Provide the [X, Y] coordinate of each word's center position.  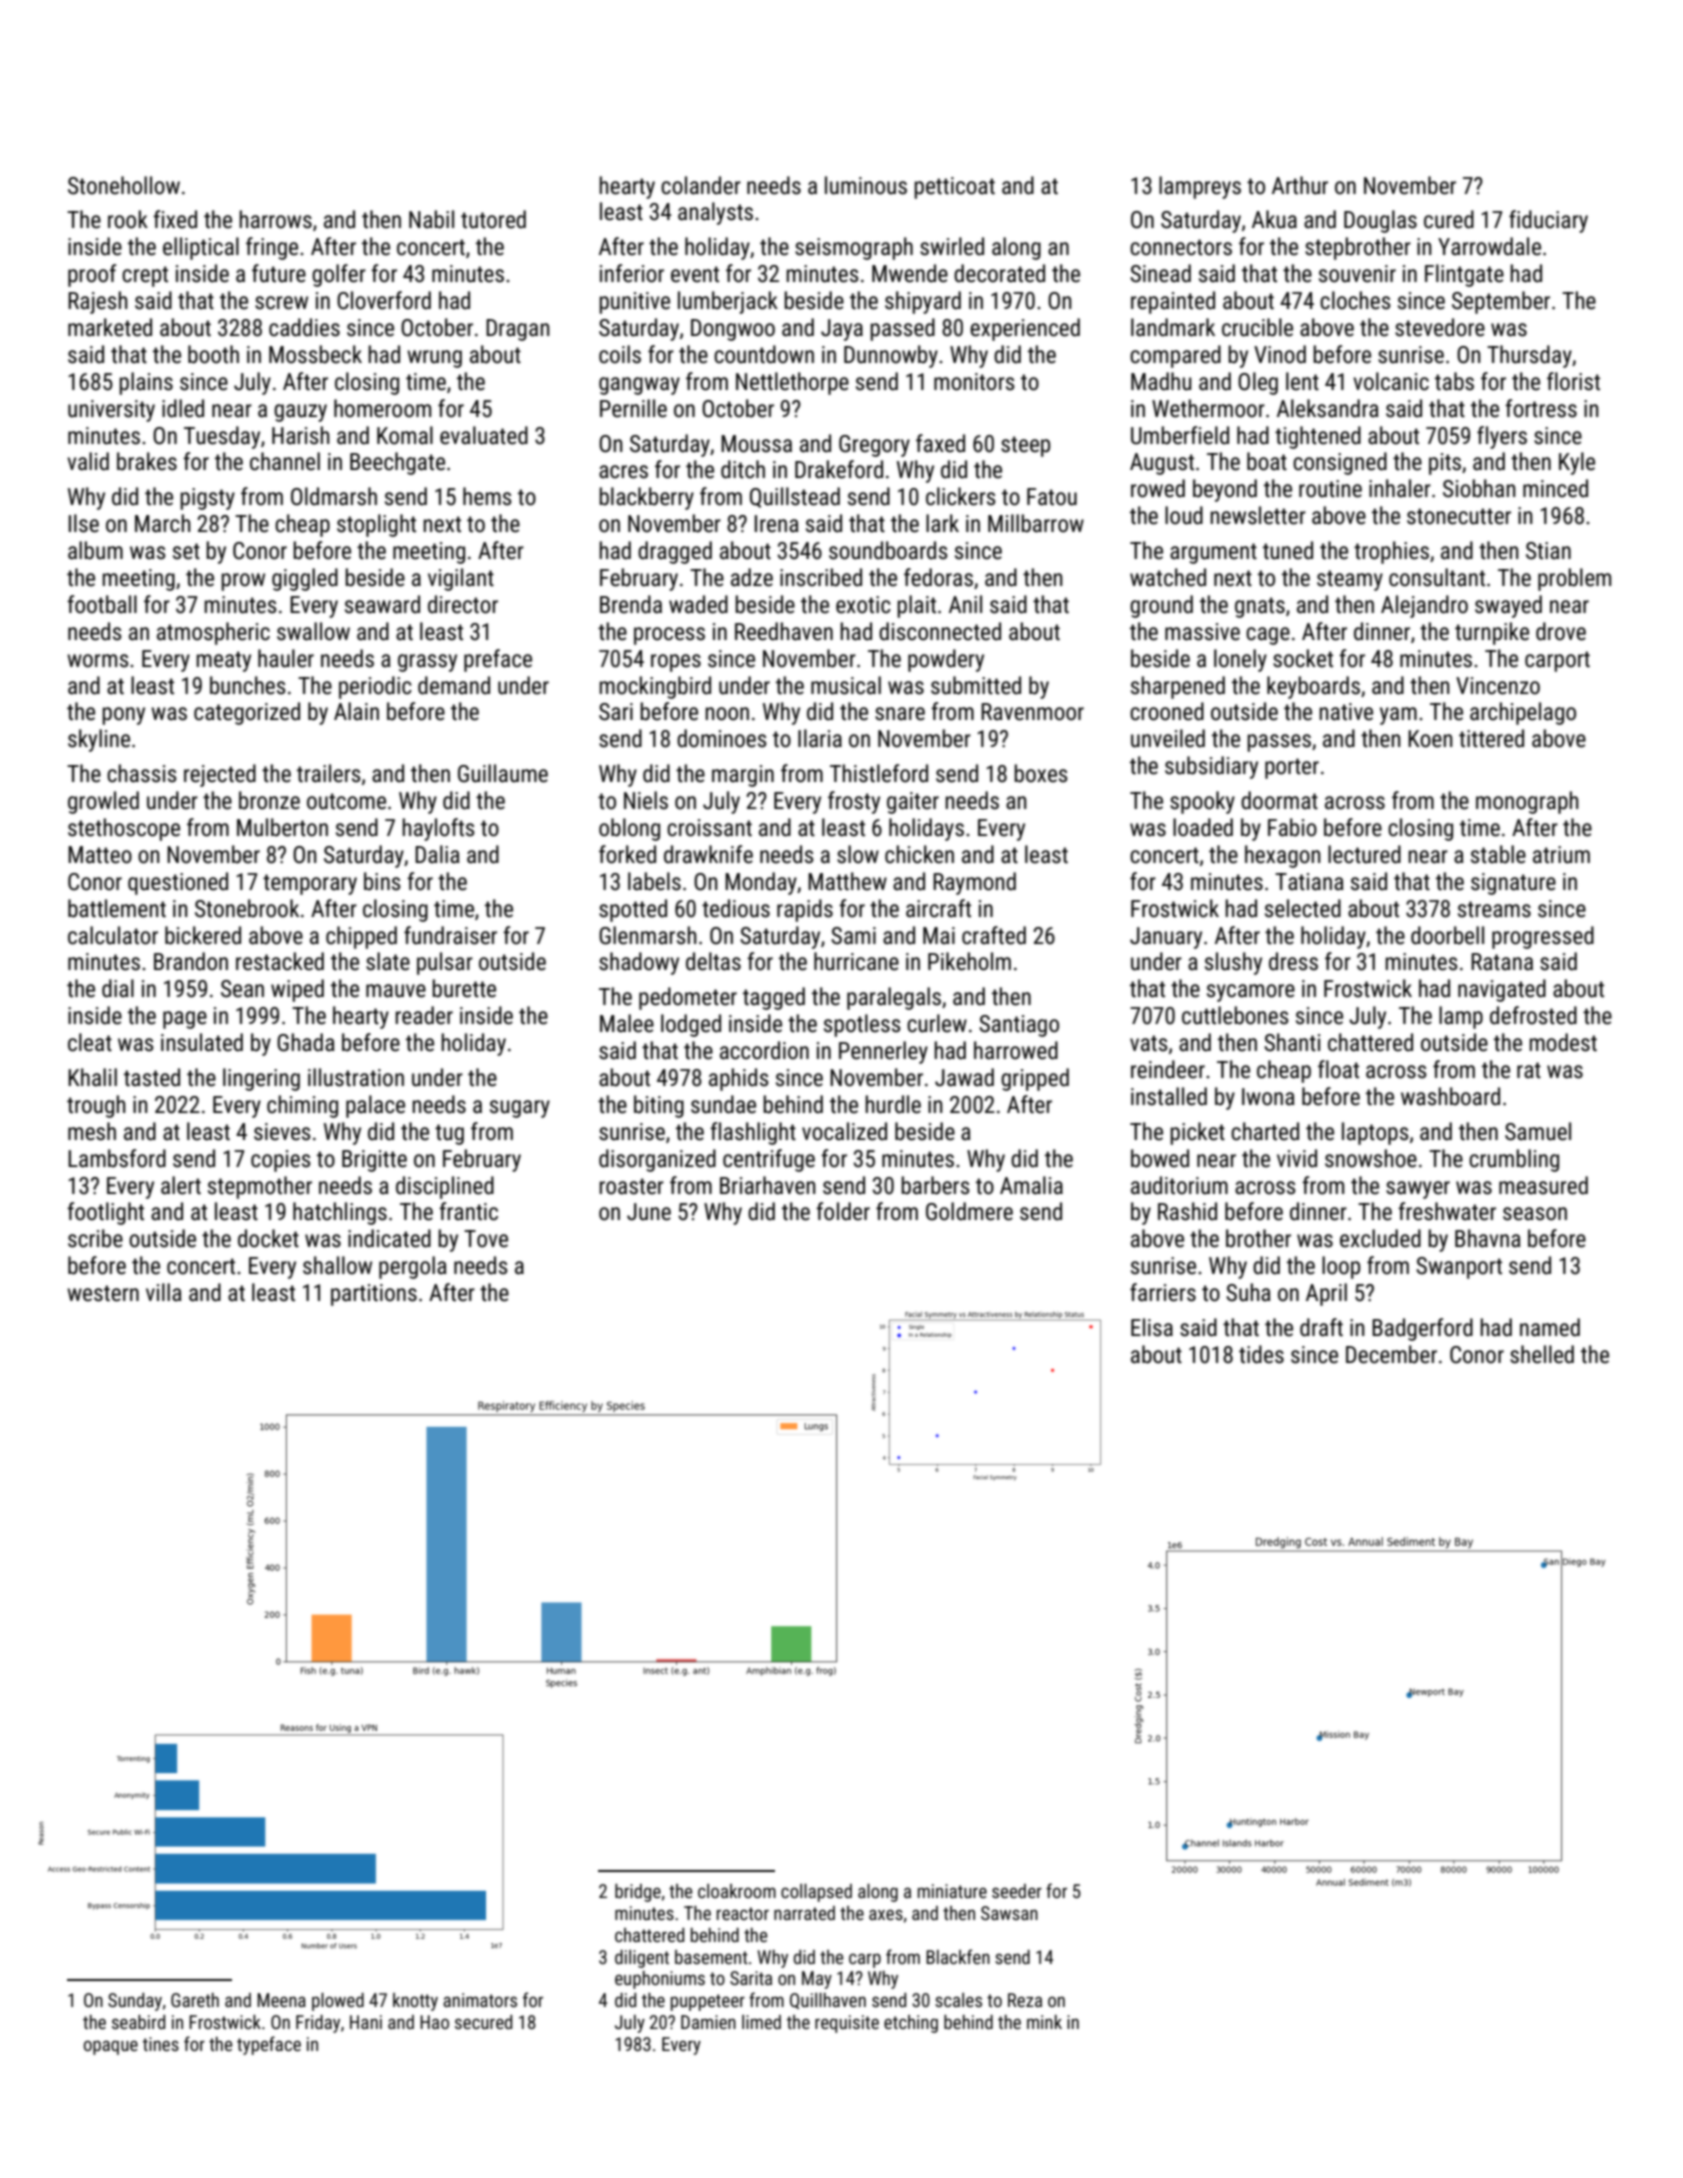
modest [1563, 1042]
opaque [111, 2047]
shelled [1542, 1354]
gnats [1260, 607]
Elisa [1152, 1327]
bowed [1160, 1158]
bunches [248, 685]
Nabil [431, 219]
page [185, 1020]
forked [627, 854]
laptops [1375, 1133]
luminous [866, 185]
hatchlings [340, 1213]
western [103, 1293]
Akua [1274, 219]
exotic [863, 605]
